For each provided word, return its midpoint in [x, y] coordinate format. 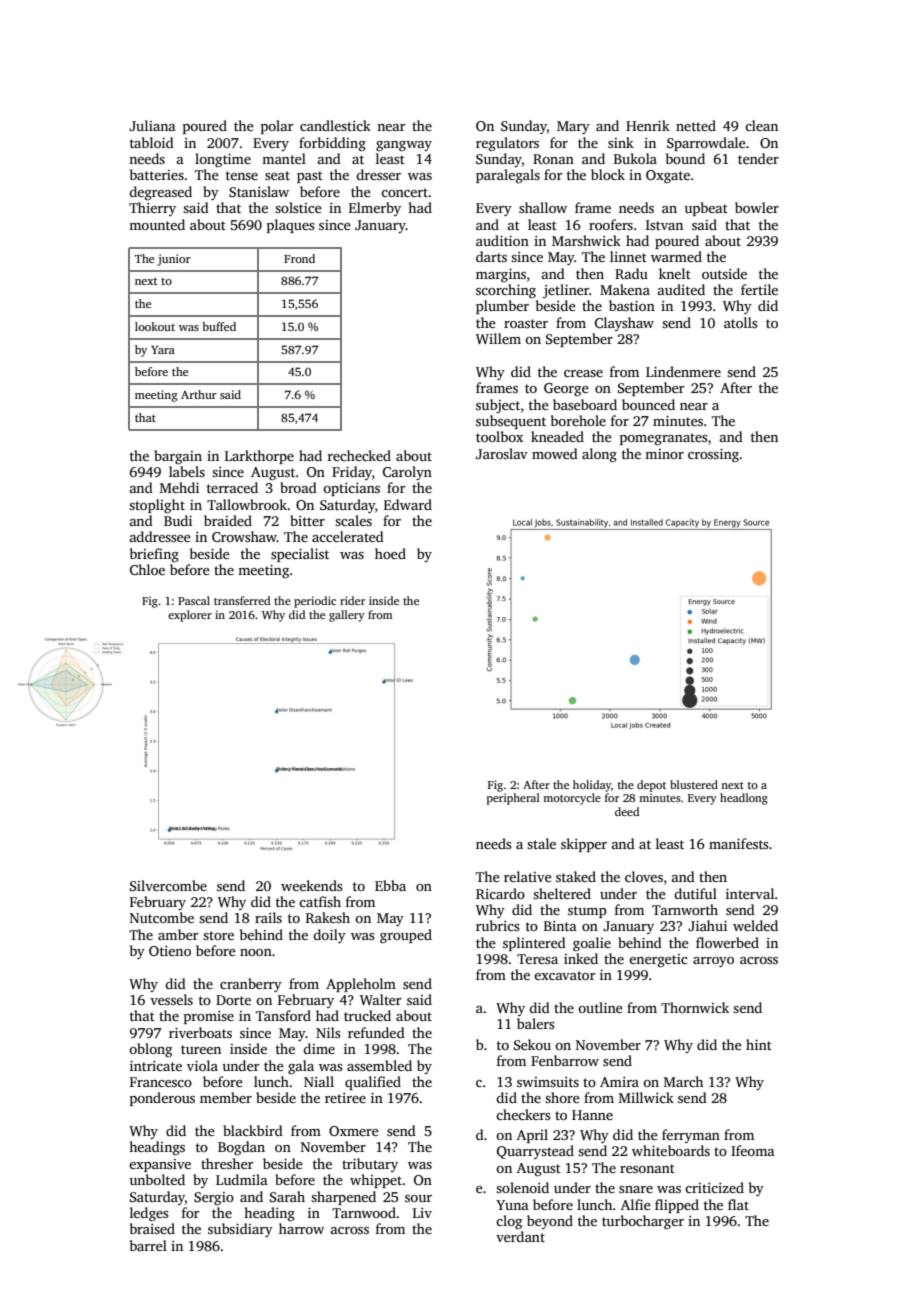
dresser [378, 174]
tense [242, 175]
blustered [694, 784]
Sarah [287, 1196]
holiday [592, 786]
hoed [390, 553]
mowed [555, 453]
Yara [163, 350]
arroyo [713, 962]
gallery [347, 616]
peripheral [513, 799]
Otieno [170, 951]
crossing [713, 455]
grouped [406, 936]
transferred [242, 600]
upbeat [706, 209]
